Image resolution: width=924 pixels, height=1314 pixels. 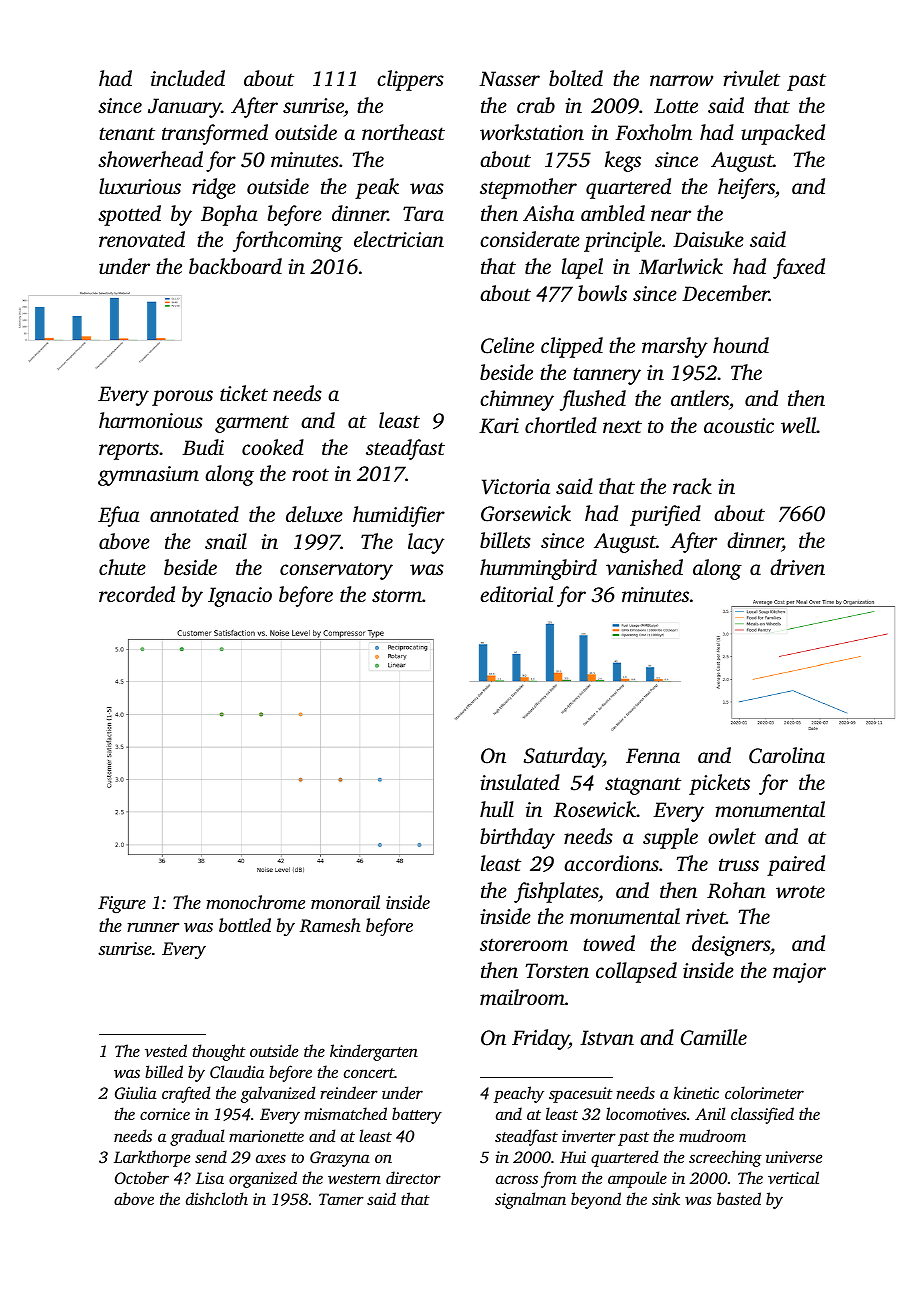 I want to click on bottled, so click(x=245, y=925).
